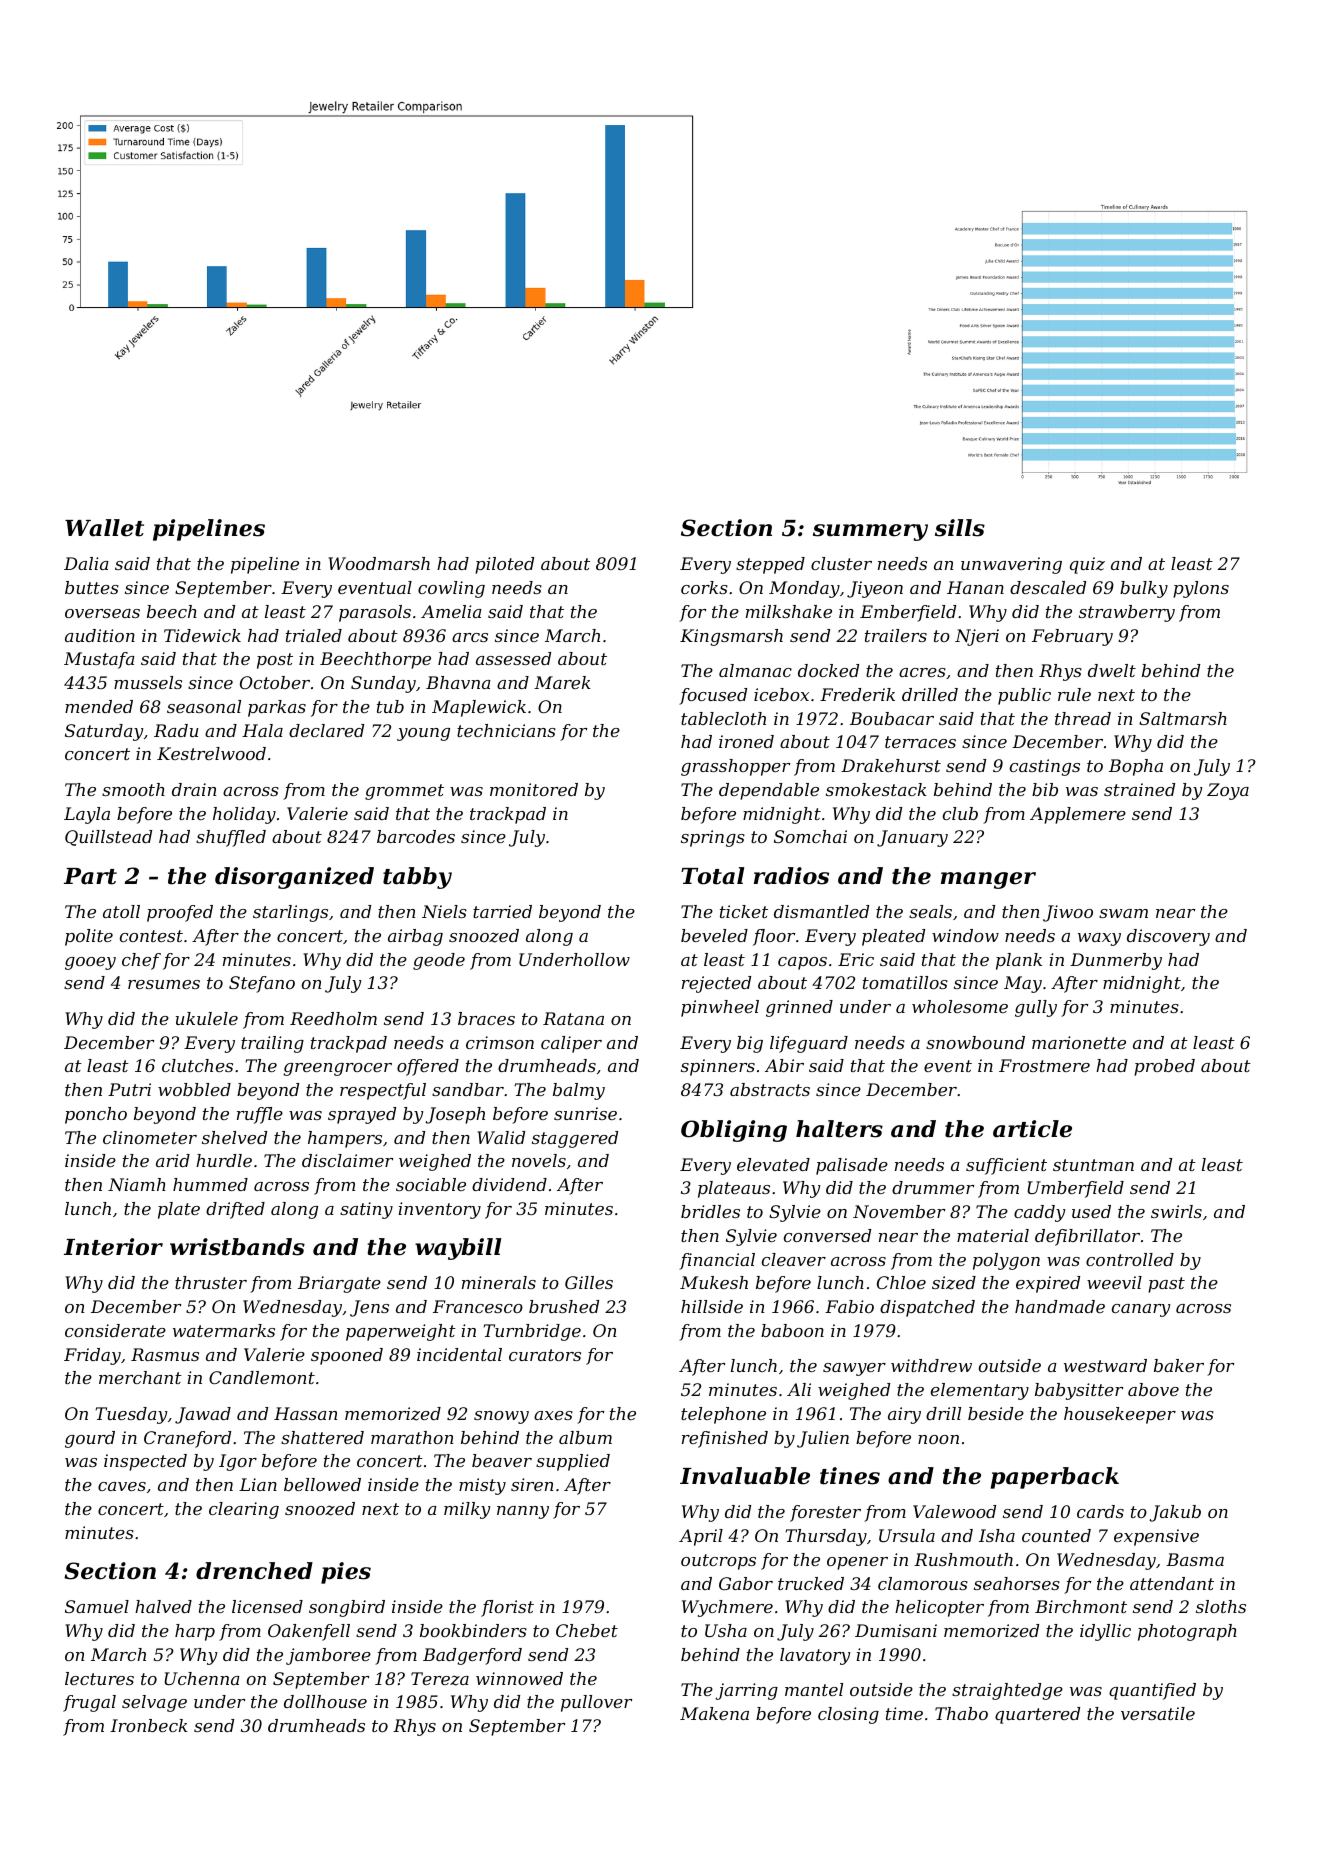  What do you see at coordinates (744, 911) in the screenshot?
I see `ticket` at bounding box center [744, 911].
